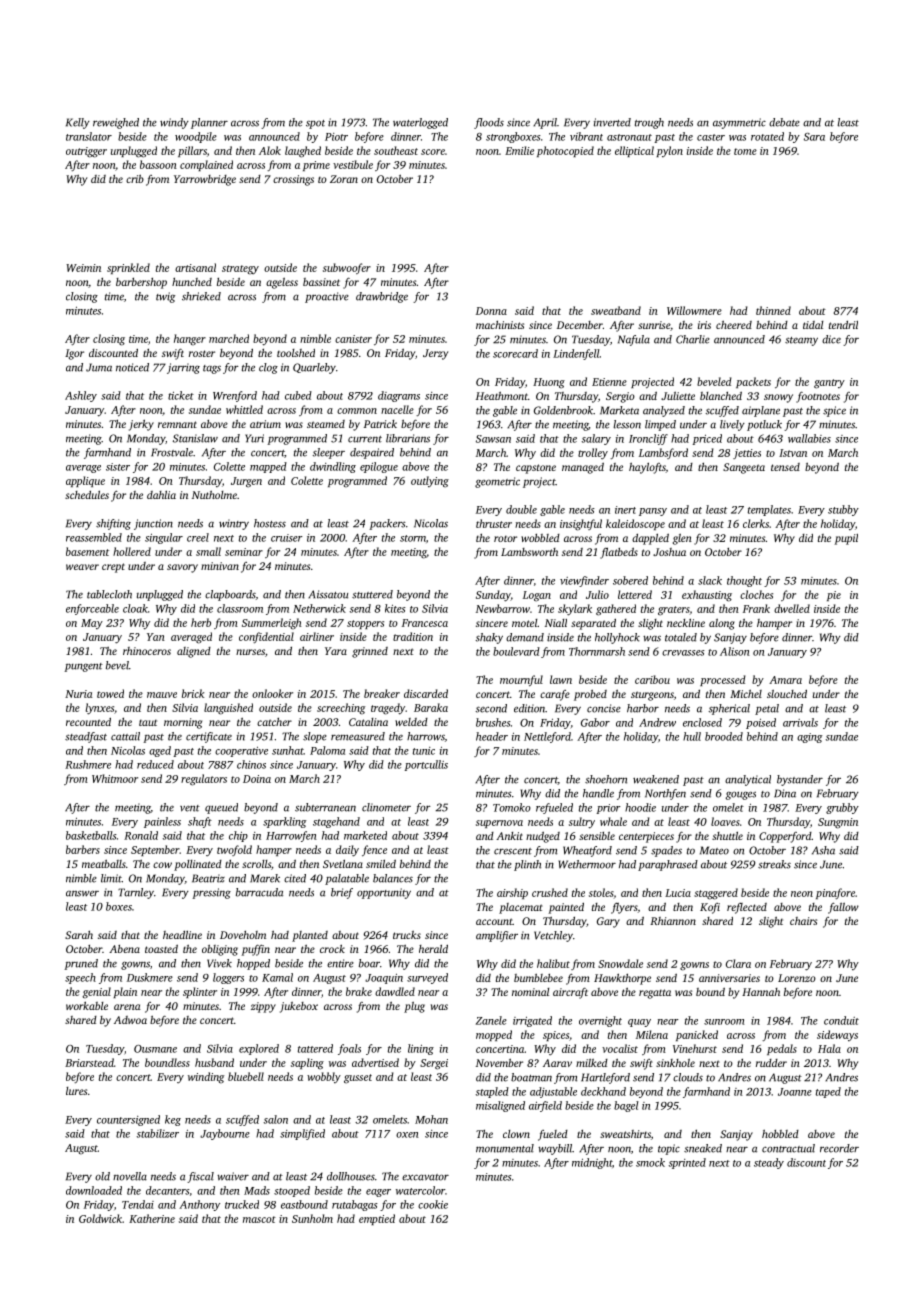 Image resolution: width=924 pixels, height=1308 pixels. What do you see at coordinates (655, 994) in the document?
I see `regatta` at bounding box center [655, 994].
